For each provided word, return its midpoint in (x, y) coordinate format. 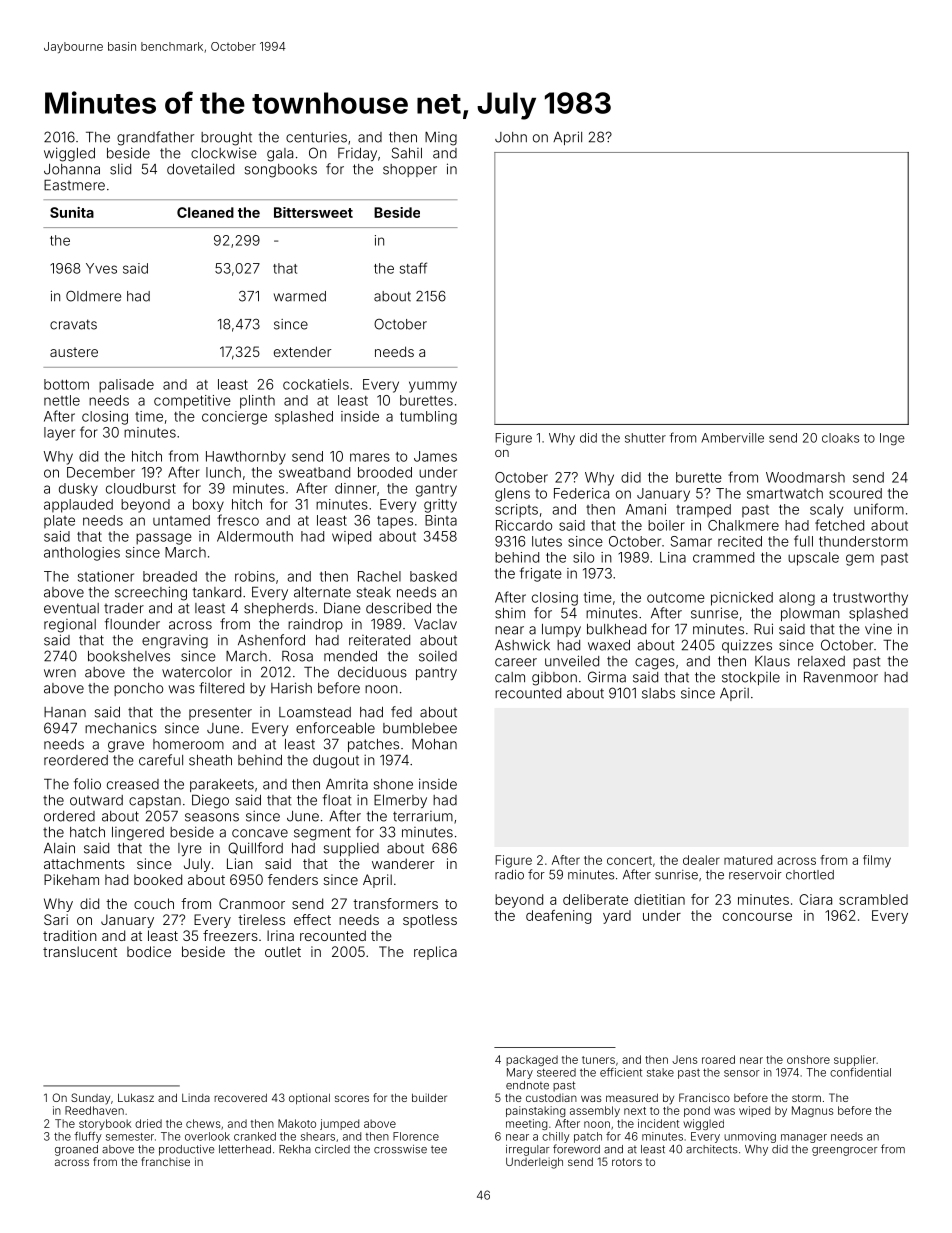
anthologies (82, 554)
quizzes (747, 646)
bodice (149, 951)
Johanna (72, 169)
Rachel (379, 576)
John (511, 137)
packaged (532, 1060)
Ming (441, 139)
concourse (757, 917)
